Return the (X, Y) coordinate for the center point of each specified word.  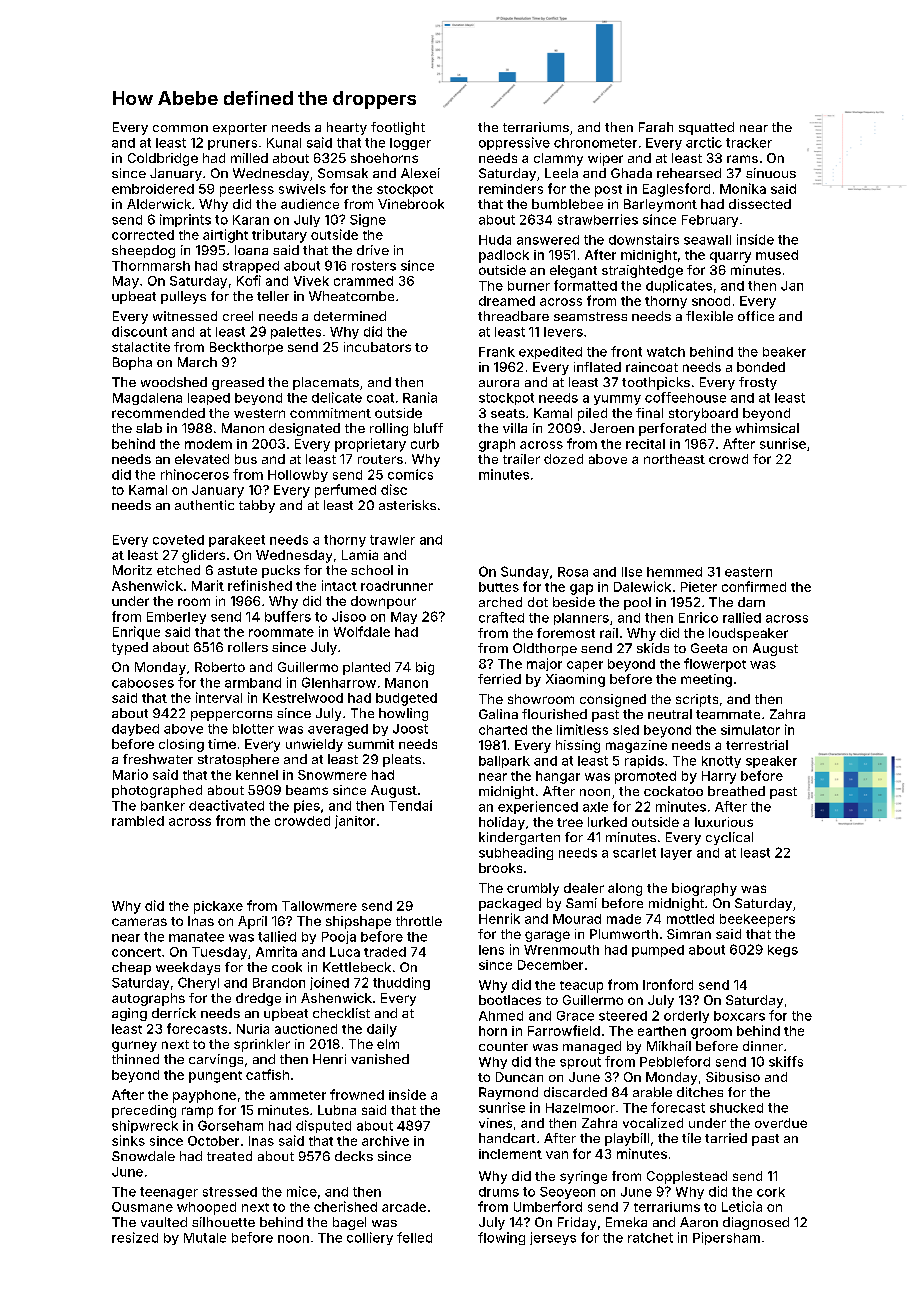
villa (515, 428)
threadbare (513, 316)
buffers (288, 616)
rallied (742, 617)
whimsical (767, 428)
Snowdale (143, 1156)
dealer (584, 888)
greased (238, 383)
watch (666, 352)
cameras (139, 922)
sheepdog (143, 251)
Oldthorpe (545, 649)
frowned (357, 1094)
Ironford (668, 984)
